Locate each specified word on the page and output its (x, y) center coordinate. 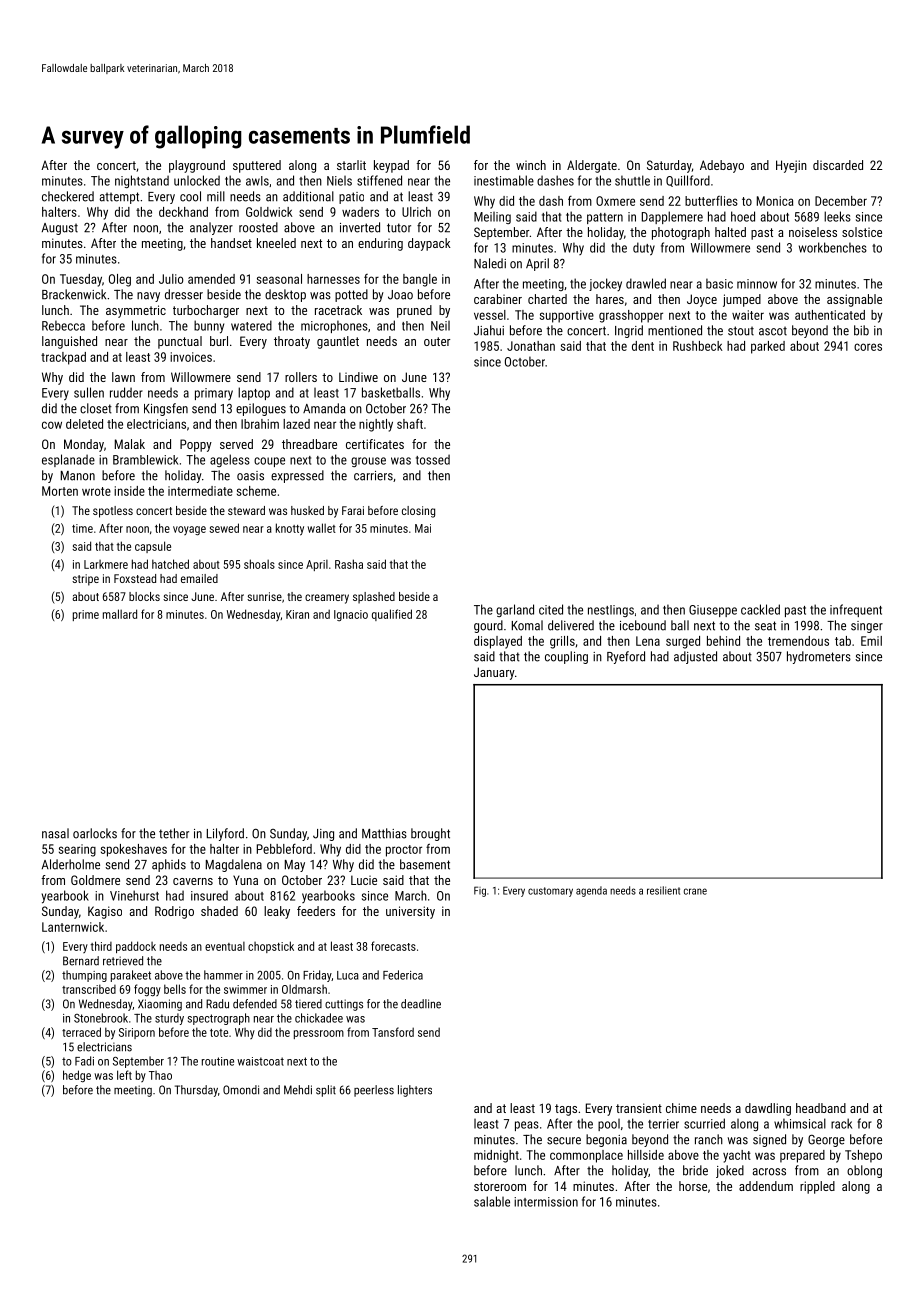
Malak (130, 444)
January (494, 673)
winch (531, 165)
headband (821, 1108)
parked (768, 347)
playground (197, 166)
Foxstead (135, 578)
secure (564, 1141)
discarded (838, 165)
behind (723, 641)
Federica (403, 975)
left (124, 1075)
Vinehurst (134, 895)
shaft (410, 423)
